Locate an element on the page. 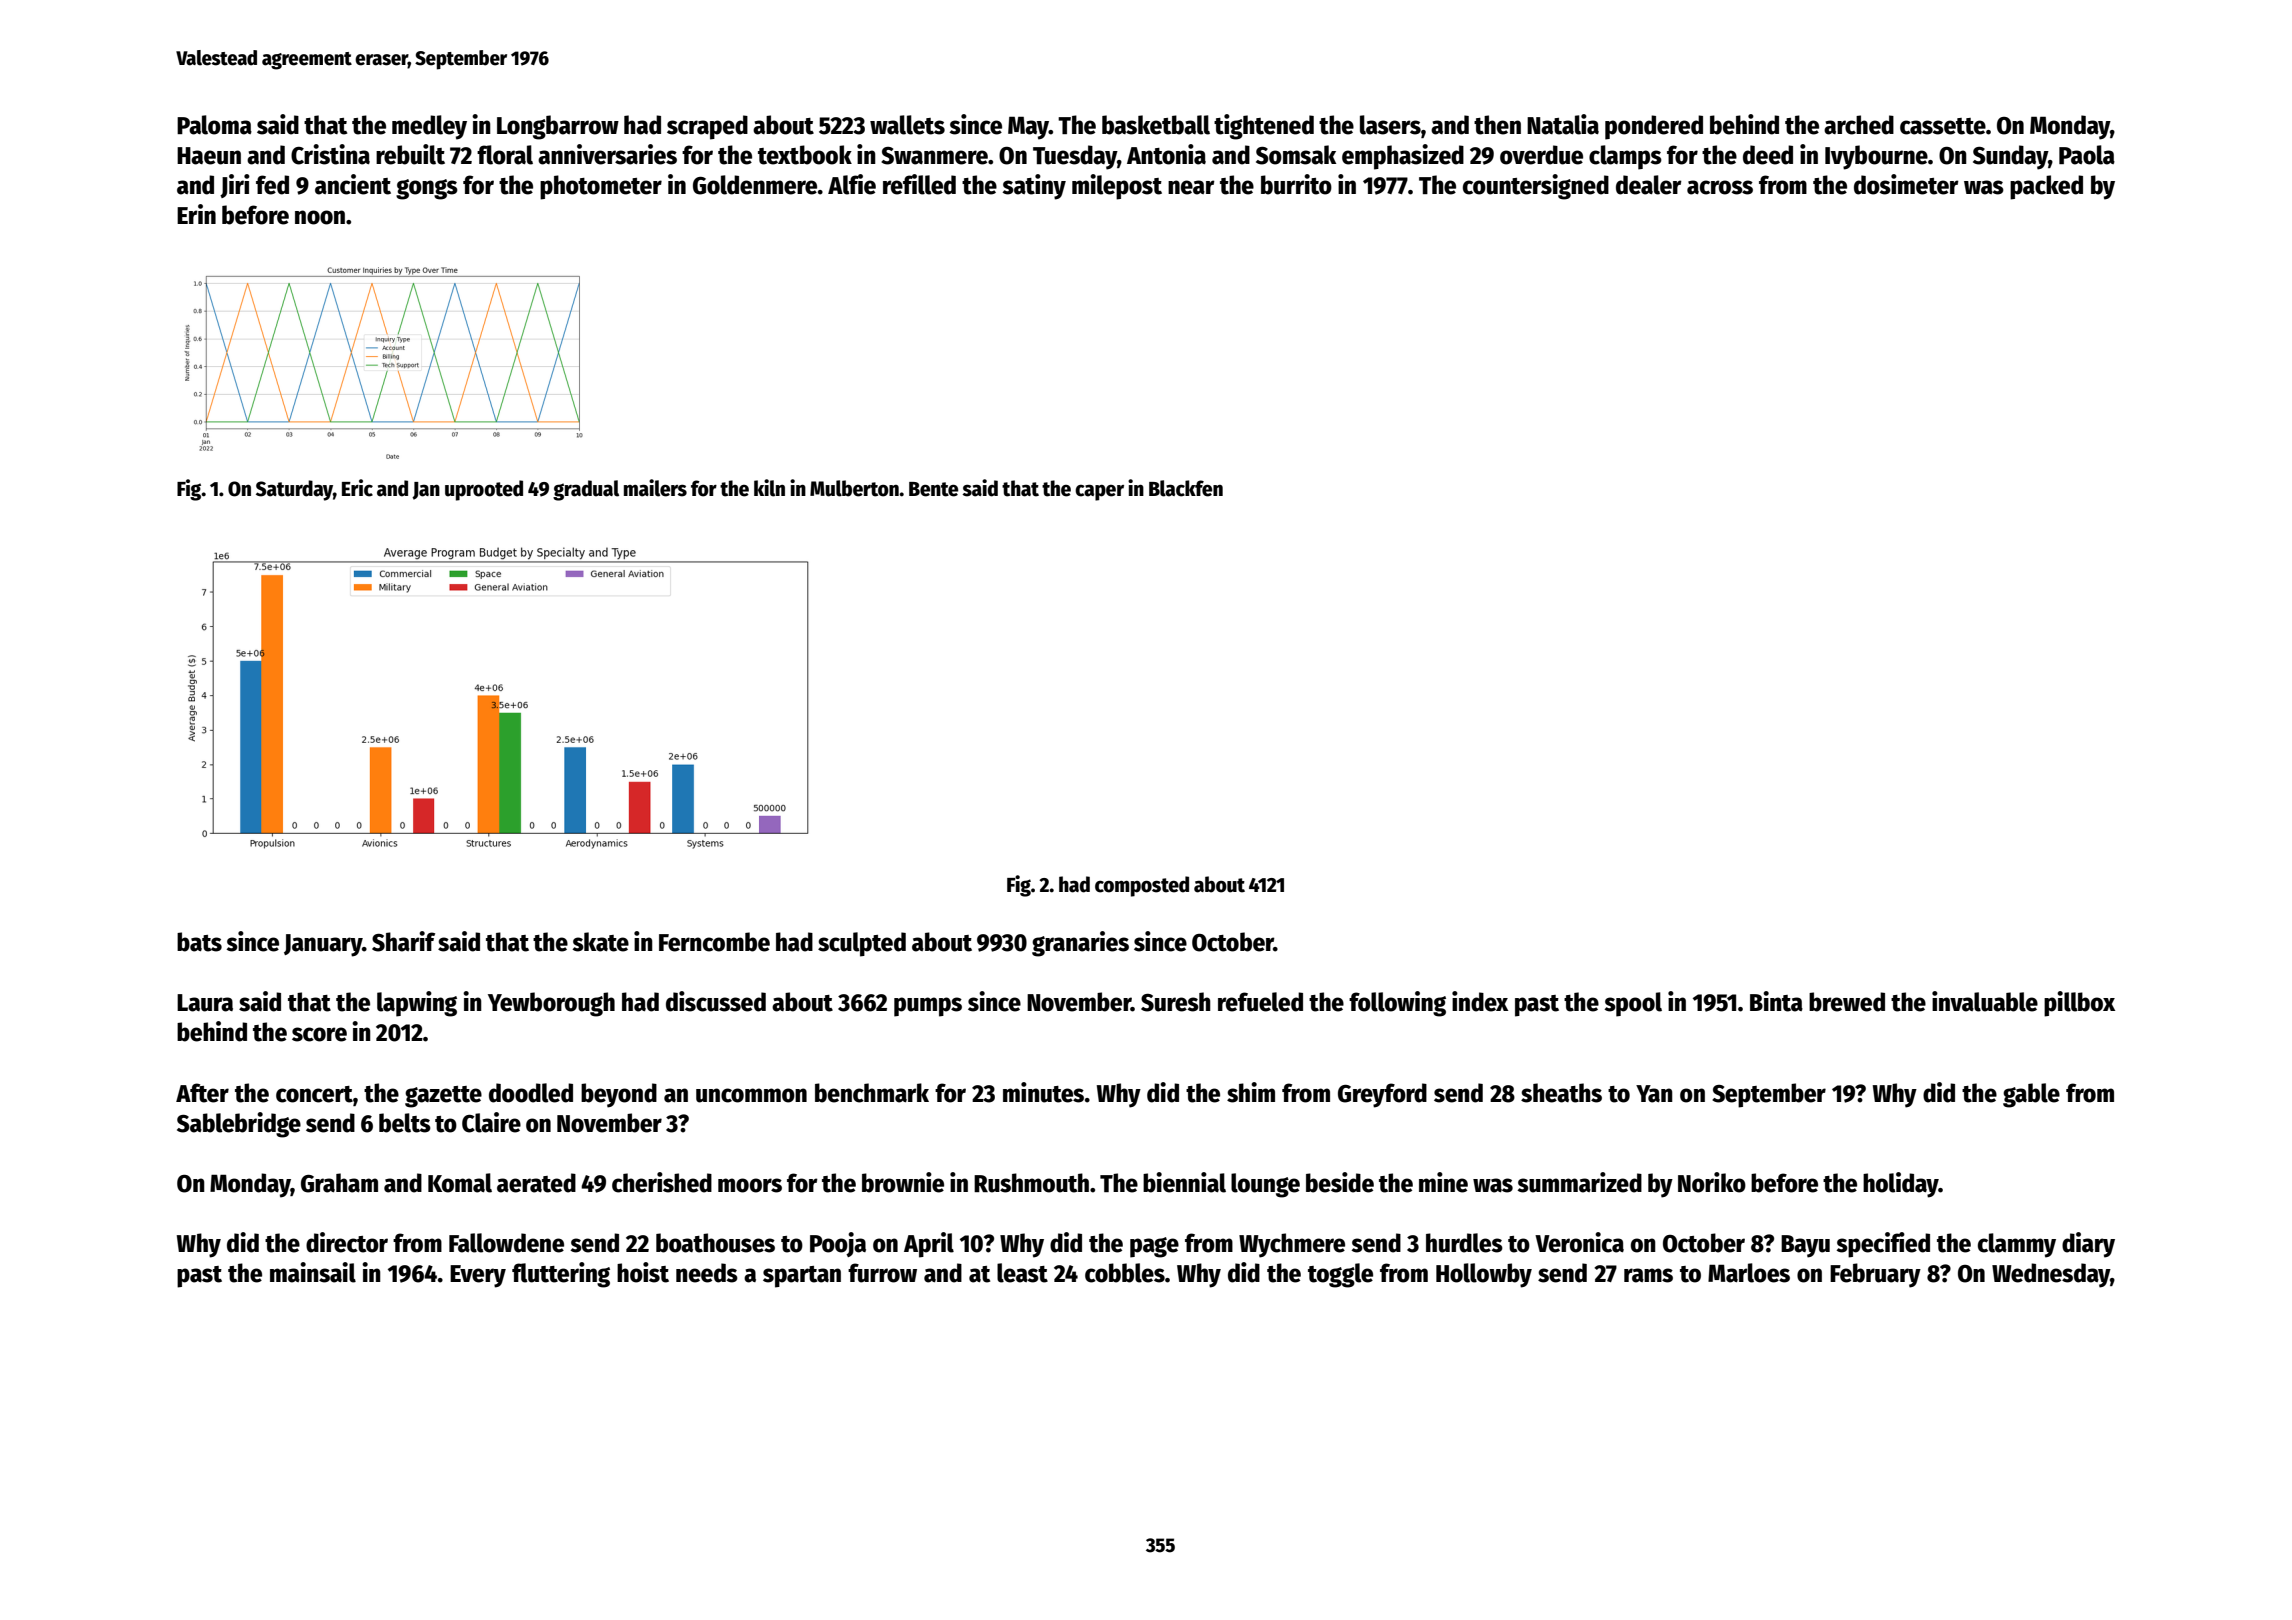  cassette is located at coordinates (1943, 126).
